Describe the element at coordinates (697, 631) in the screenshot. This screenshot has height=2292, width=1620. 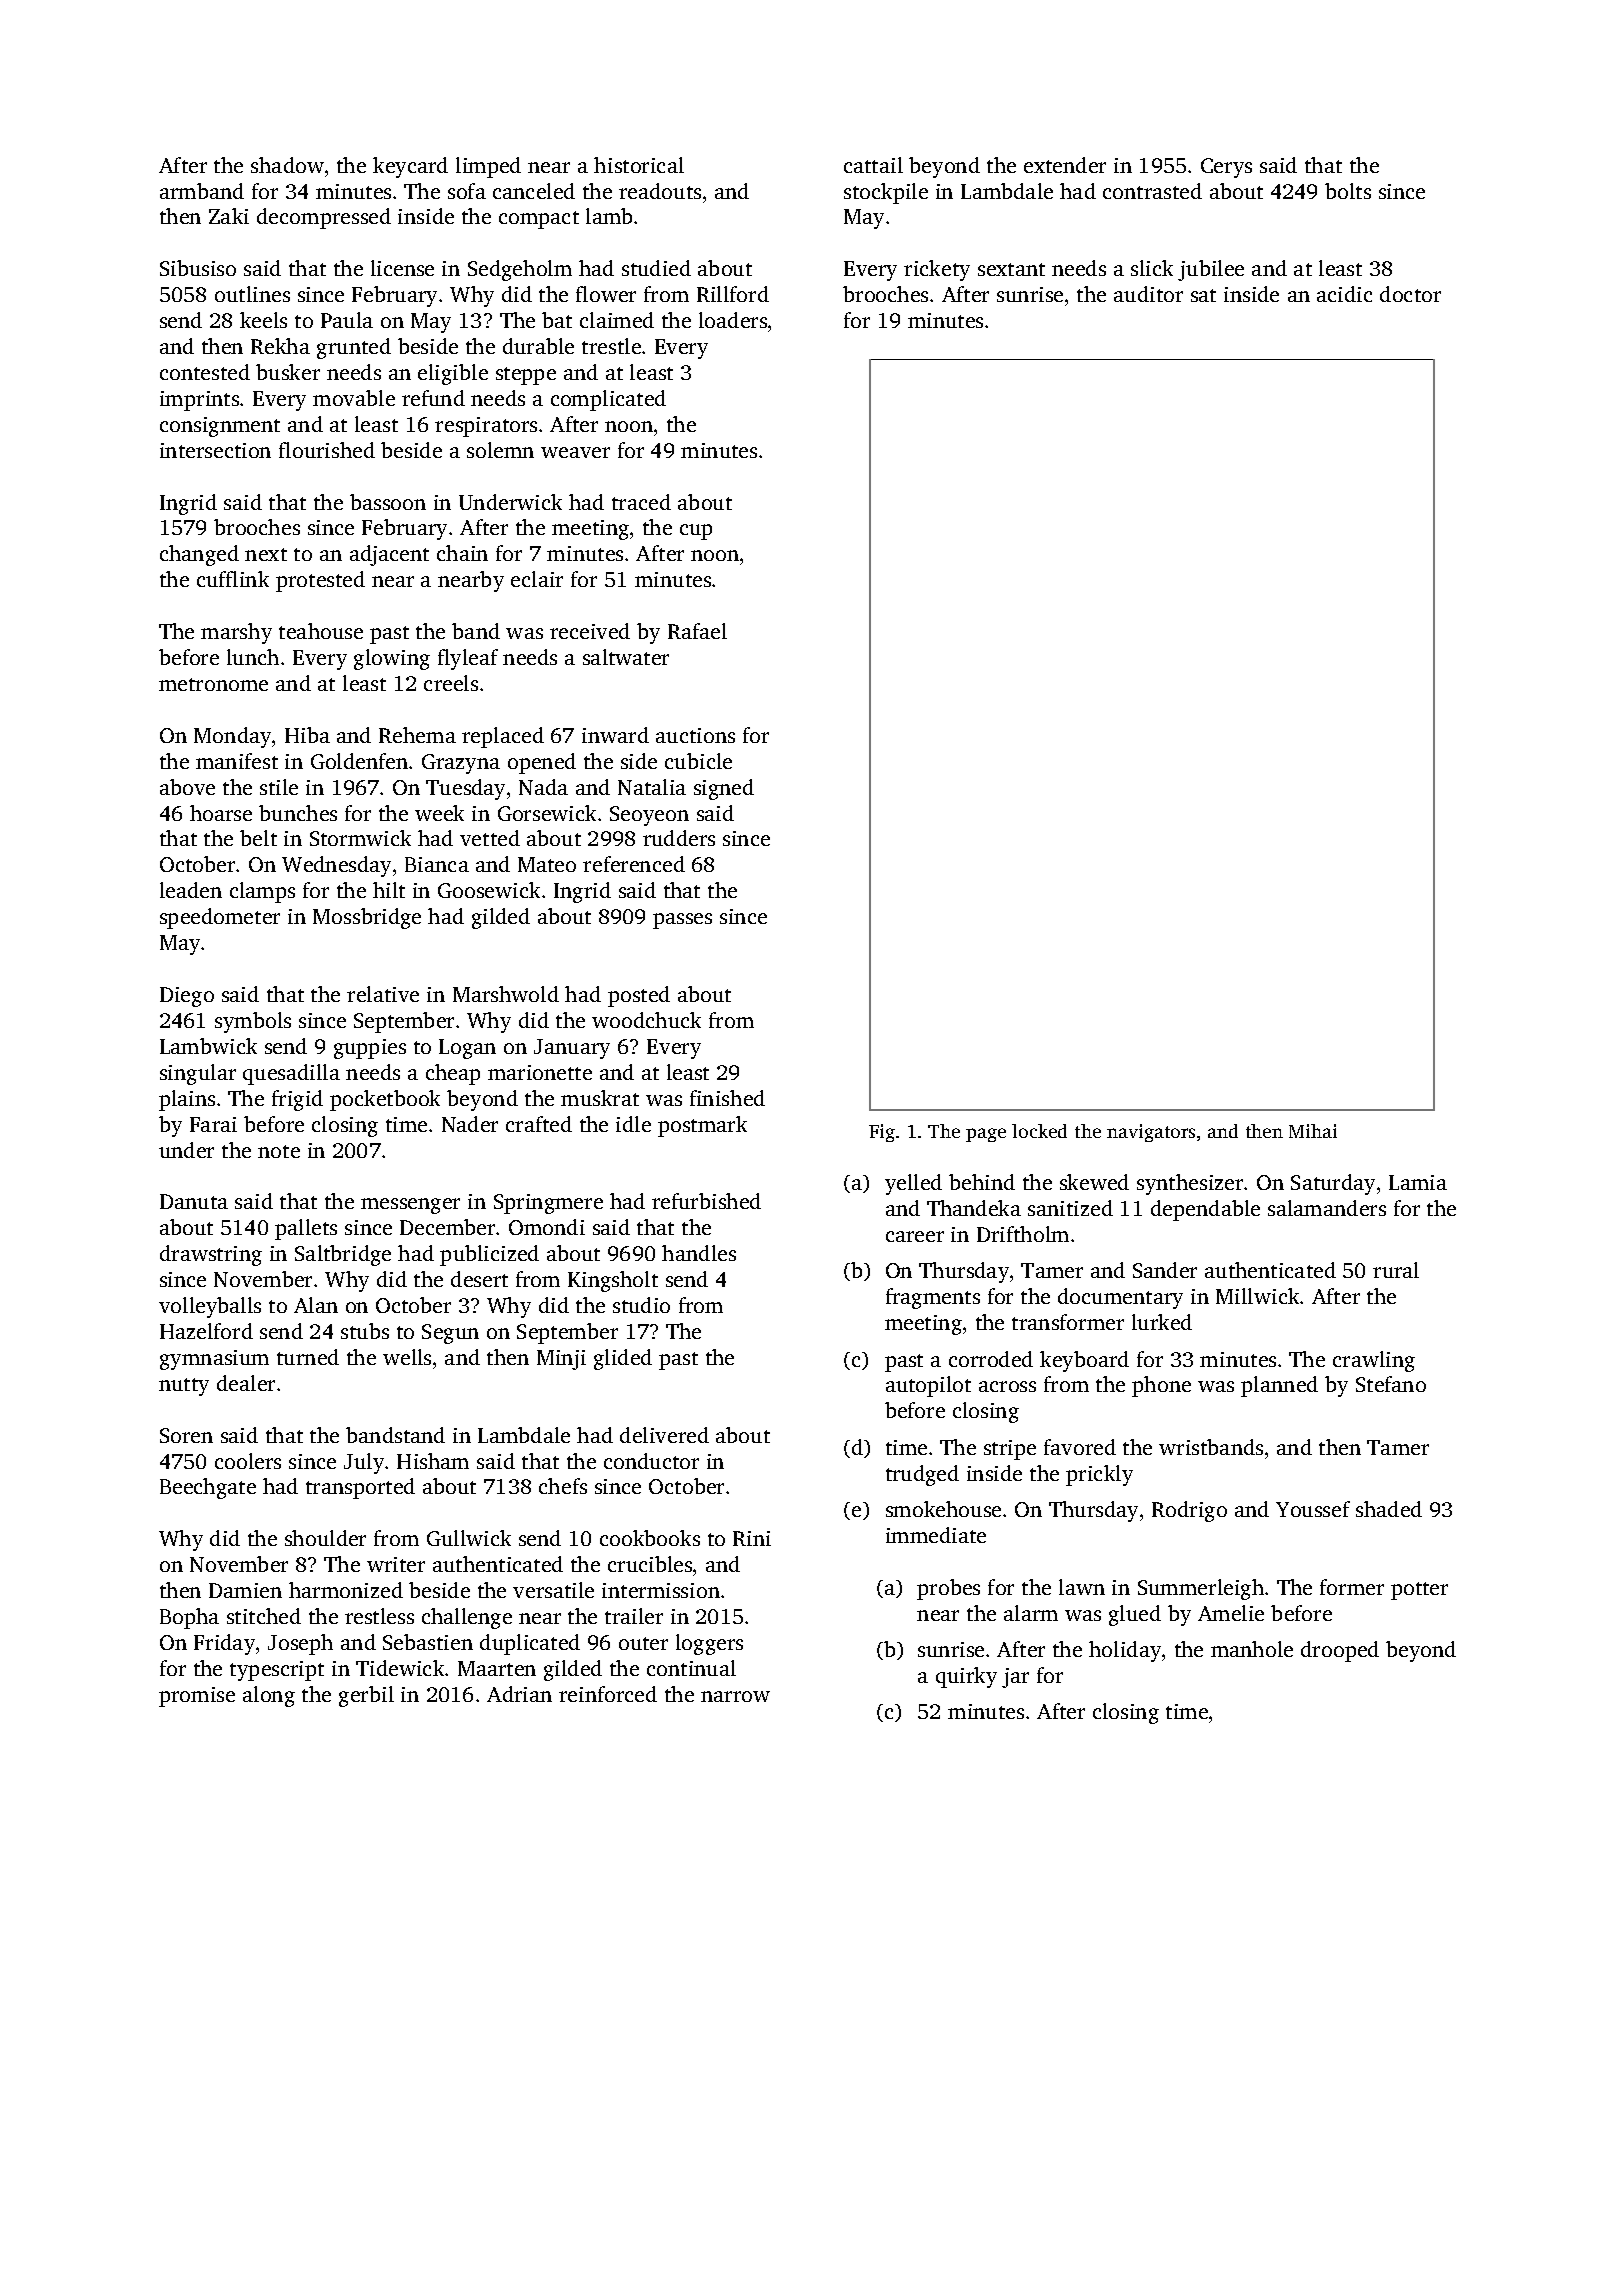
I see `Rafael` at that location.
